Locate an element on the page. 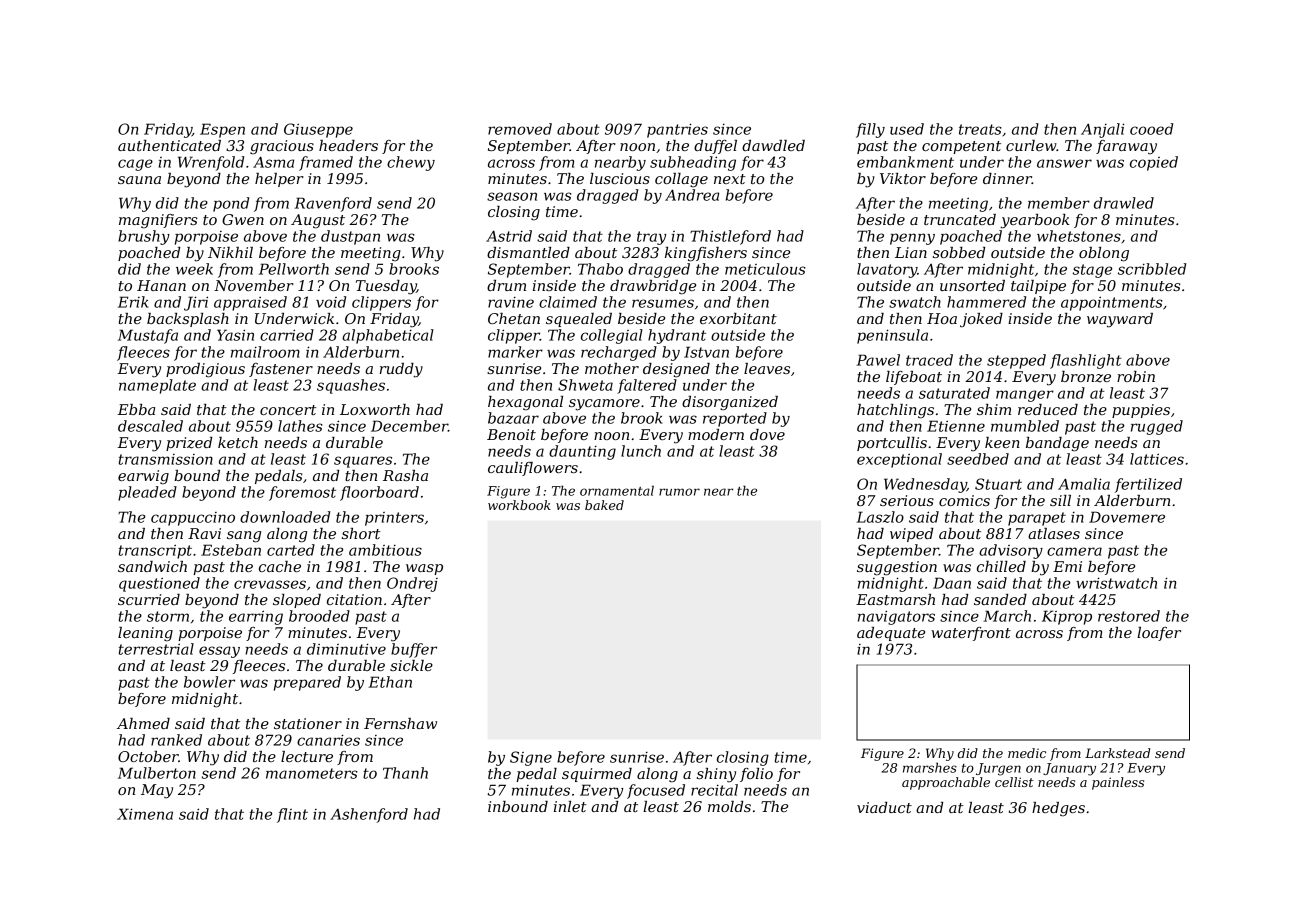 Image resolution: width=1308 pixels, height=924 pixels. tray is located at coordinates (651, 238).
